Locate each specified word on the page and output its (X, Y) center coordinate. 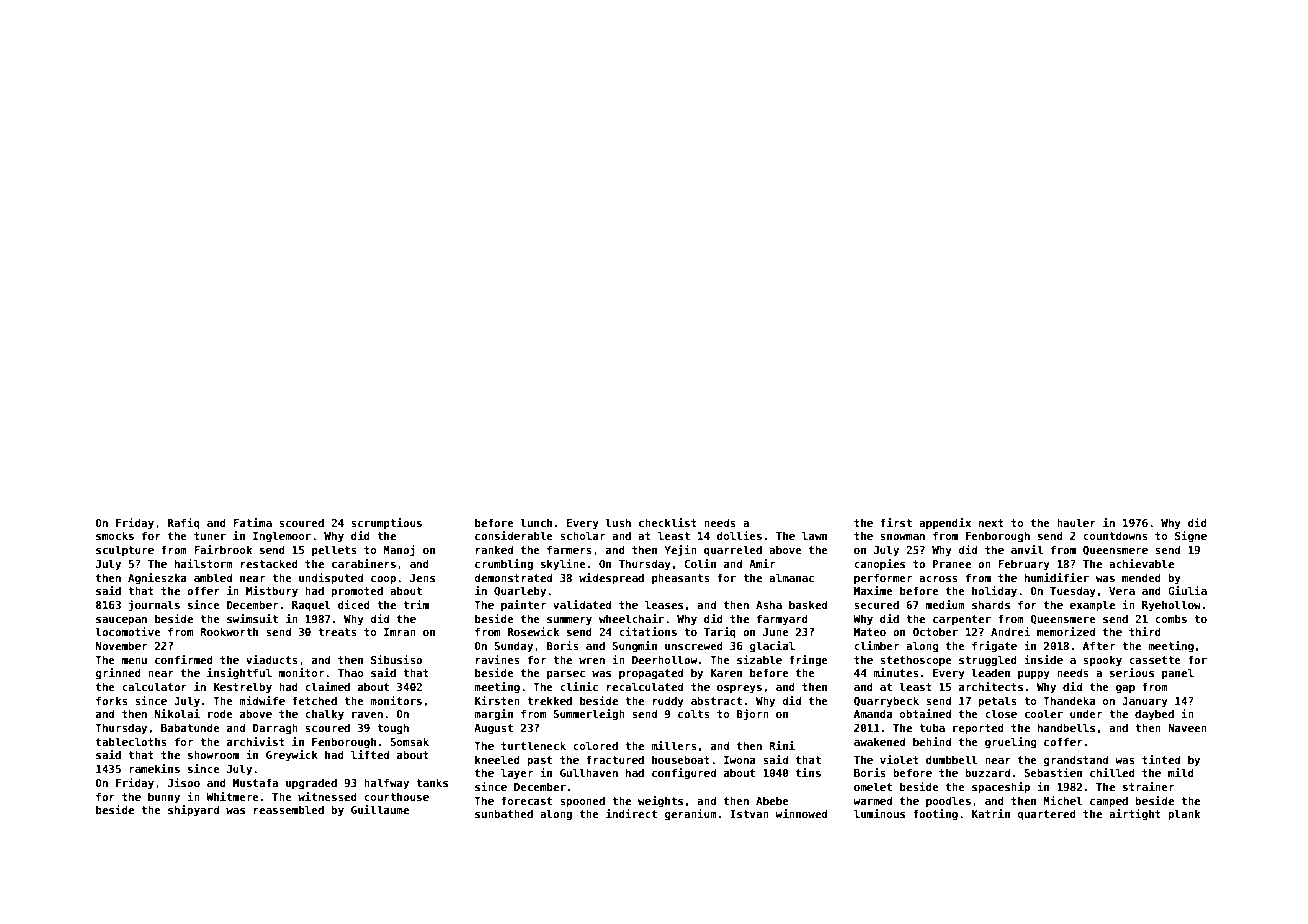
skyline (563, 564)
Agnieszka (157, 578)
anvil (1027, 549)
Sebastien (1053, 772)
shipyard (193, 810)
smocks (115, 535)
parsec (566, 675)
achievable (1141, 563)
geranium (691, 814)
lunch (536, 522)
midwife (262, 700)
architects (991, 686)
